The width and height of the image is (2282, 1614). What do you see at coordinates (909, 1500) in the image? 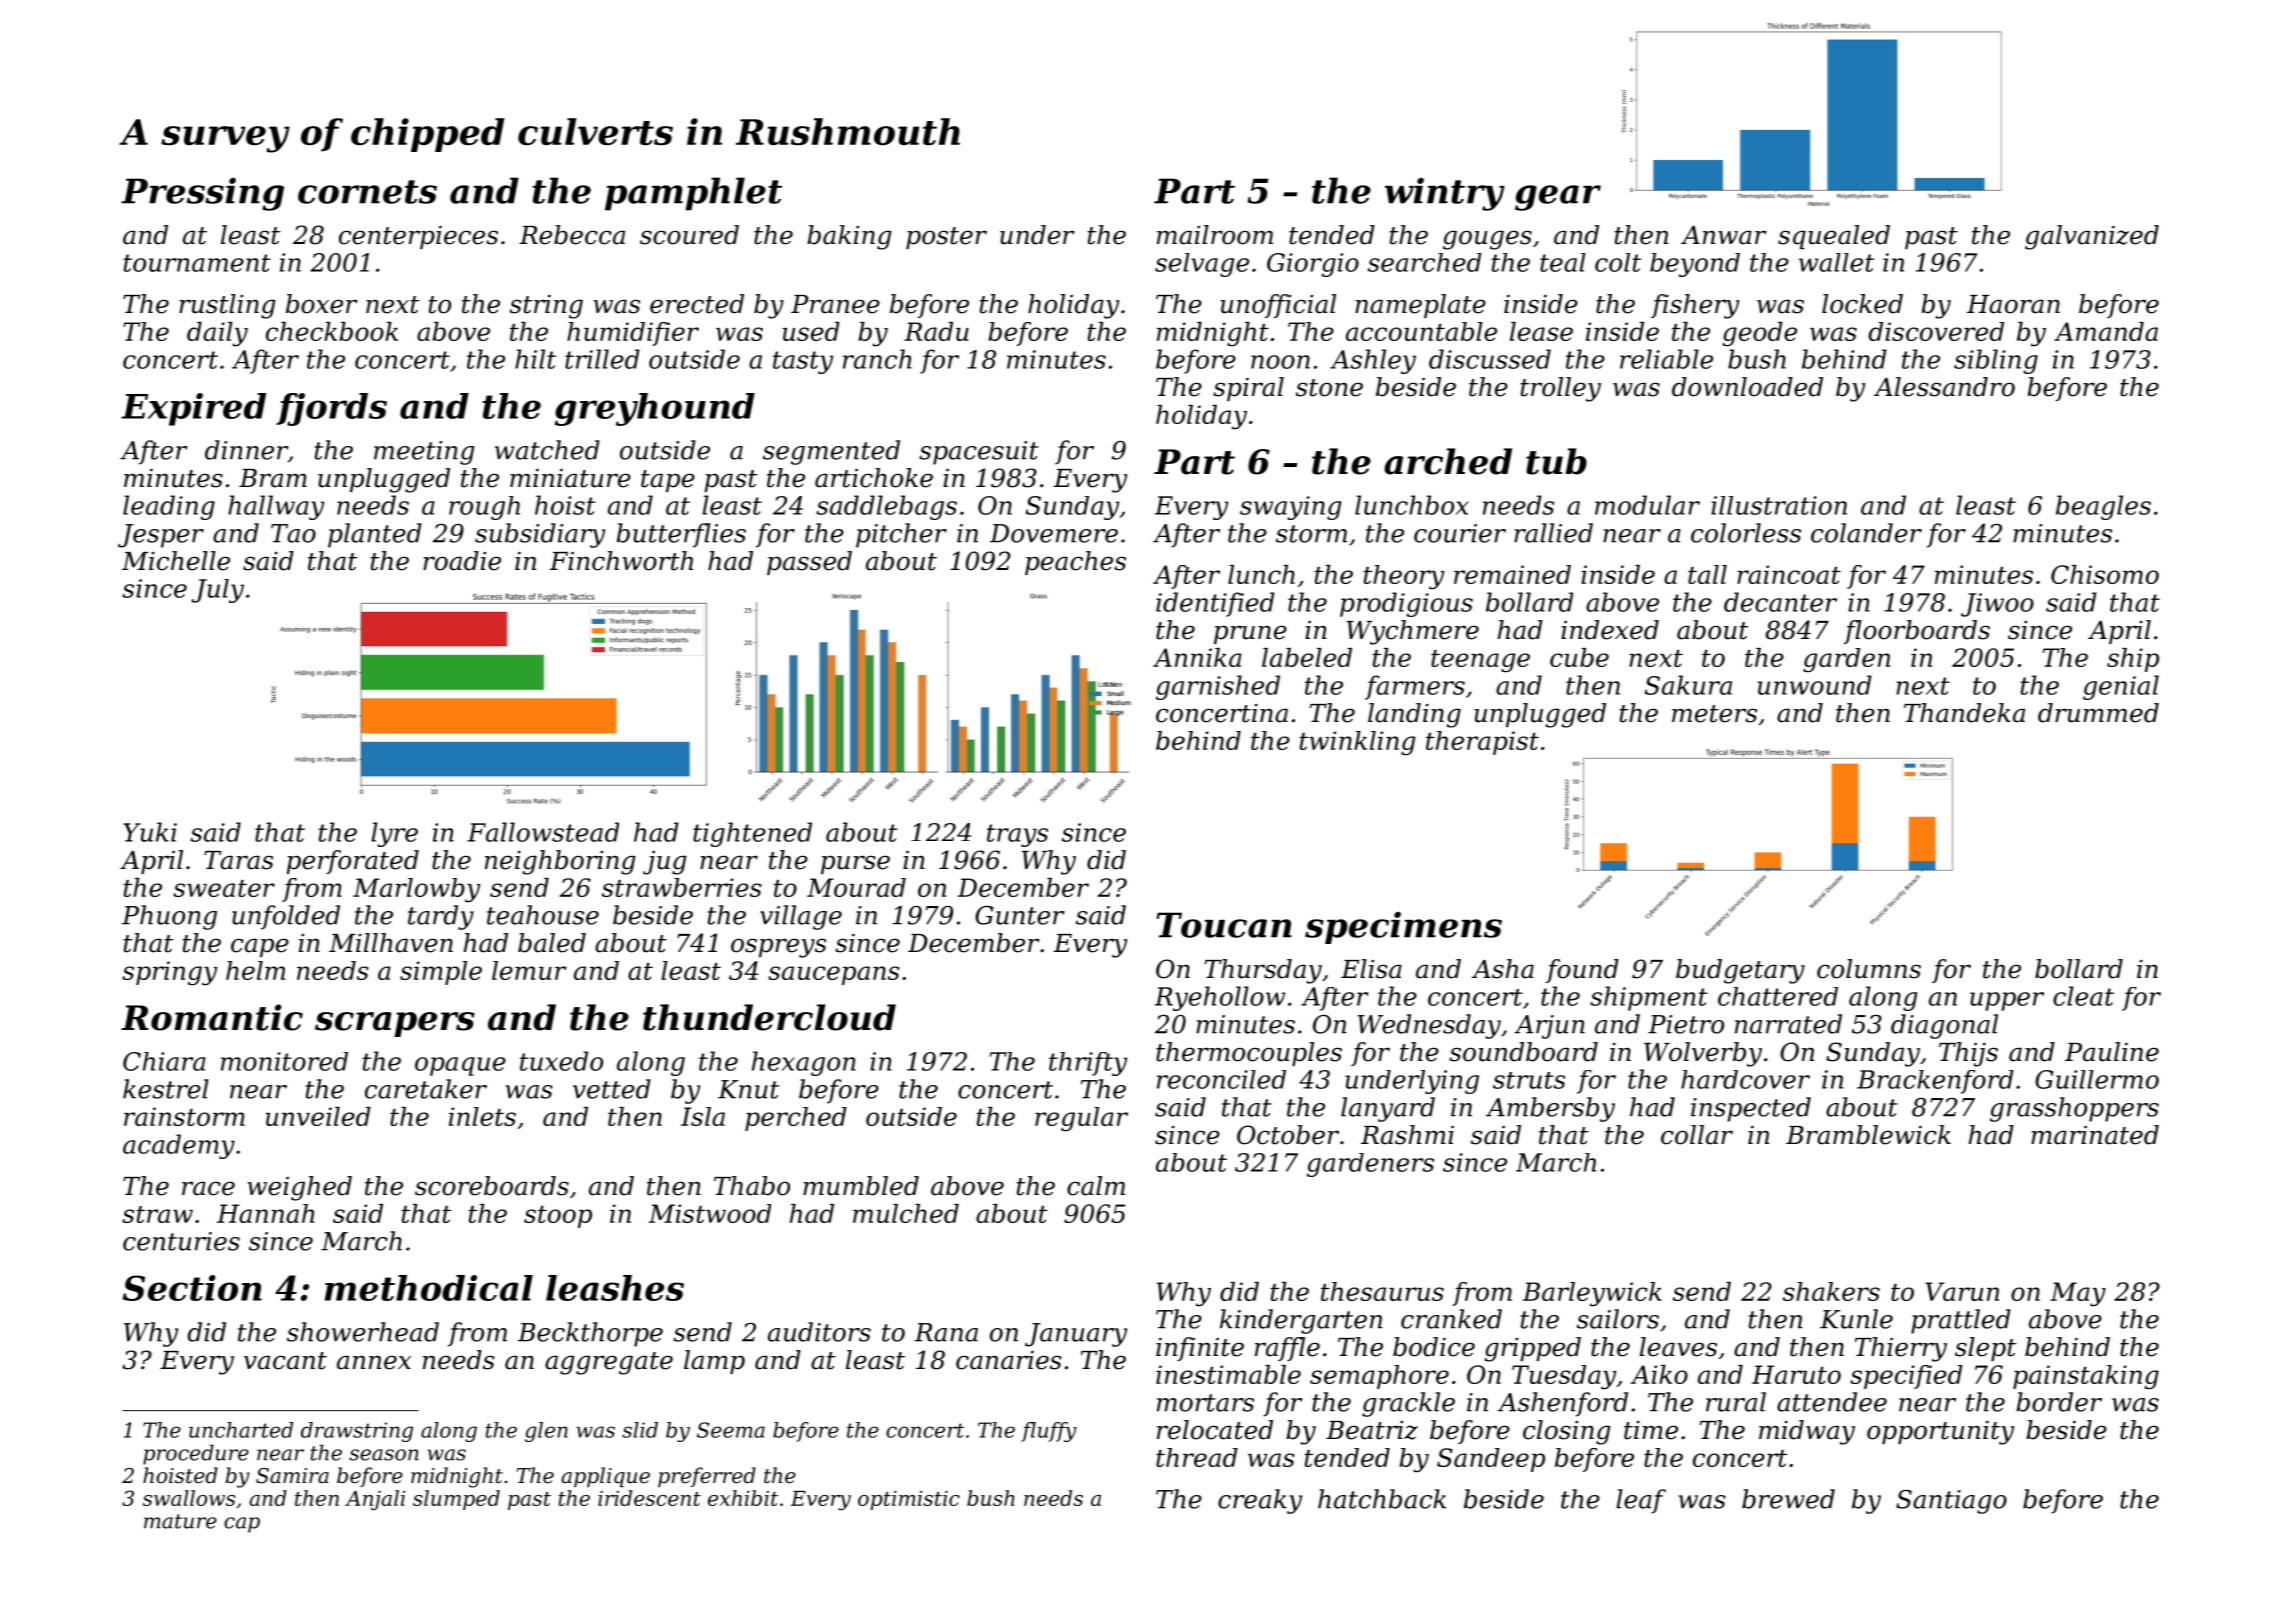
I see `optimistic` at bounding box center [909, 1500].
